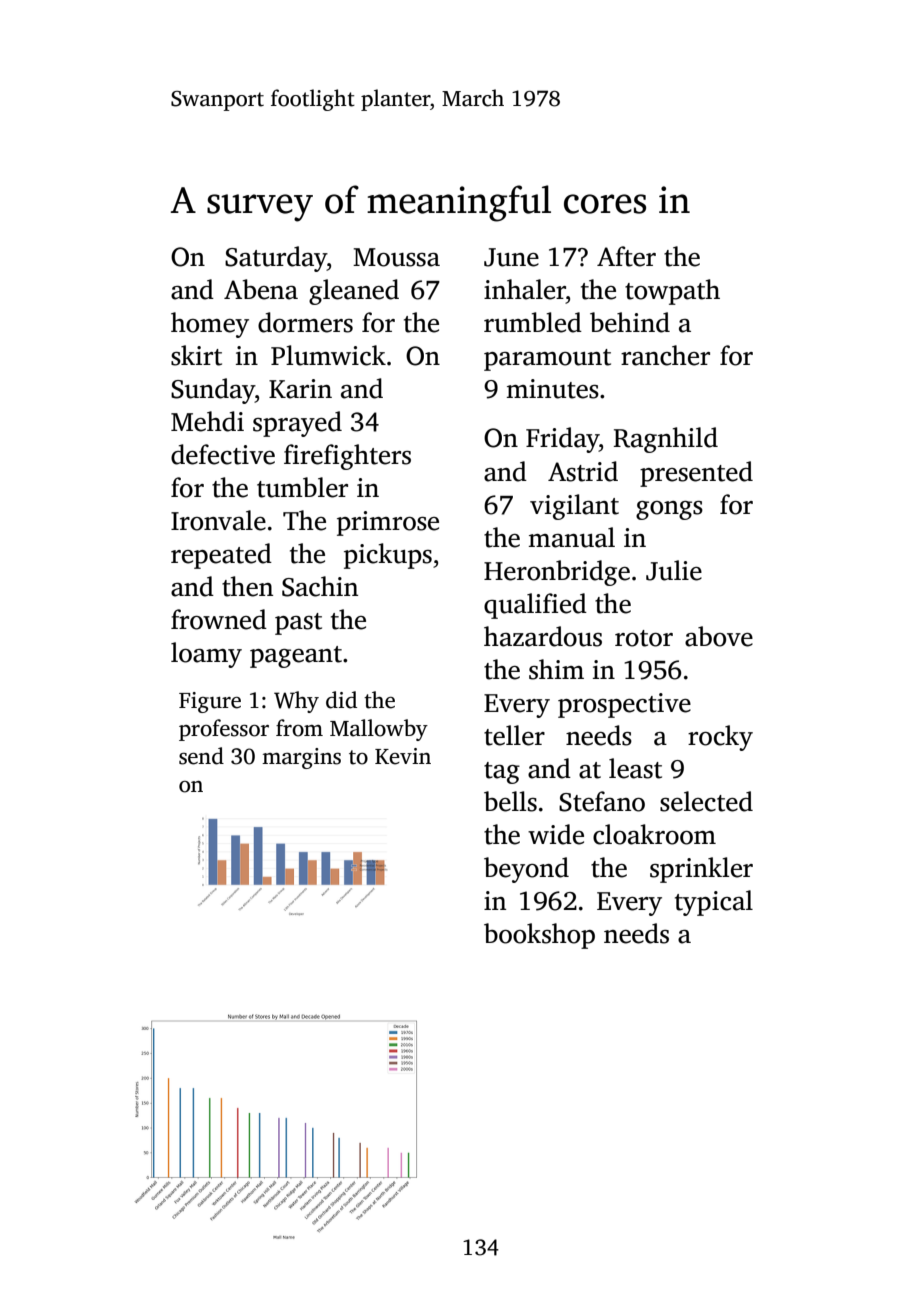  Describe the element at coordinates (665, 355) in the screenshot. I see `rancher` at that location.
